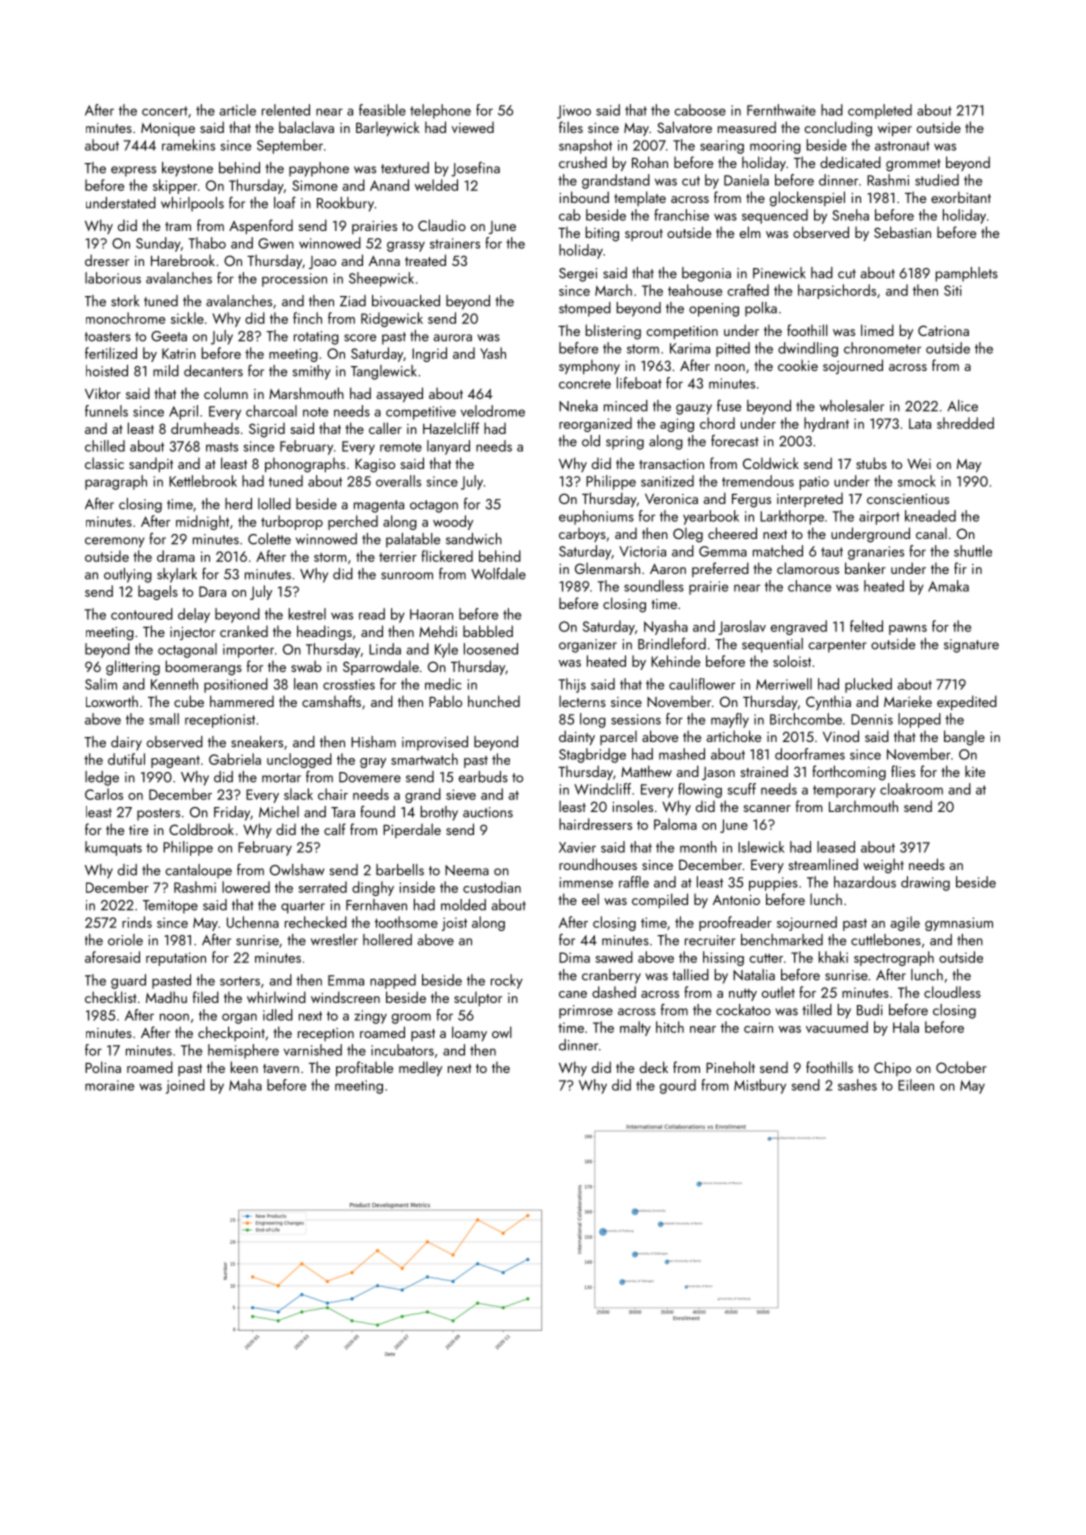  I want to click on leased, so click(836, 847).
